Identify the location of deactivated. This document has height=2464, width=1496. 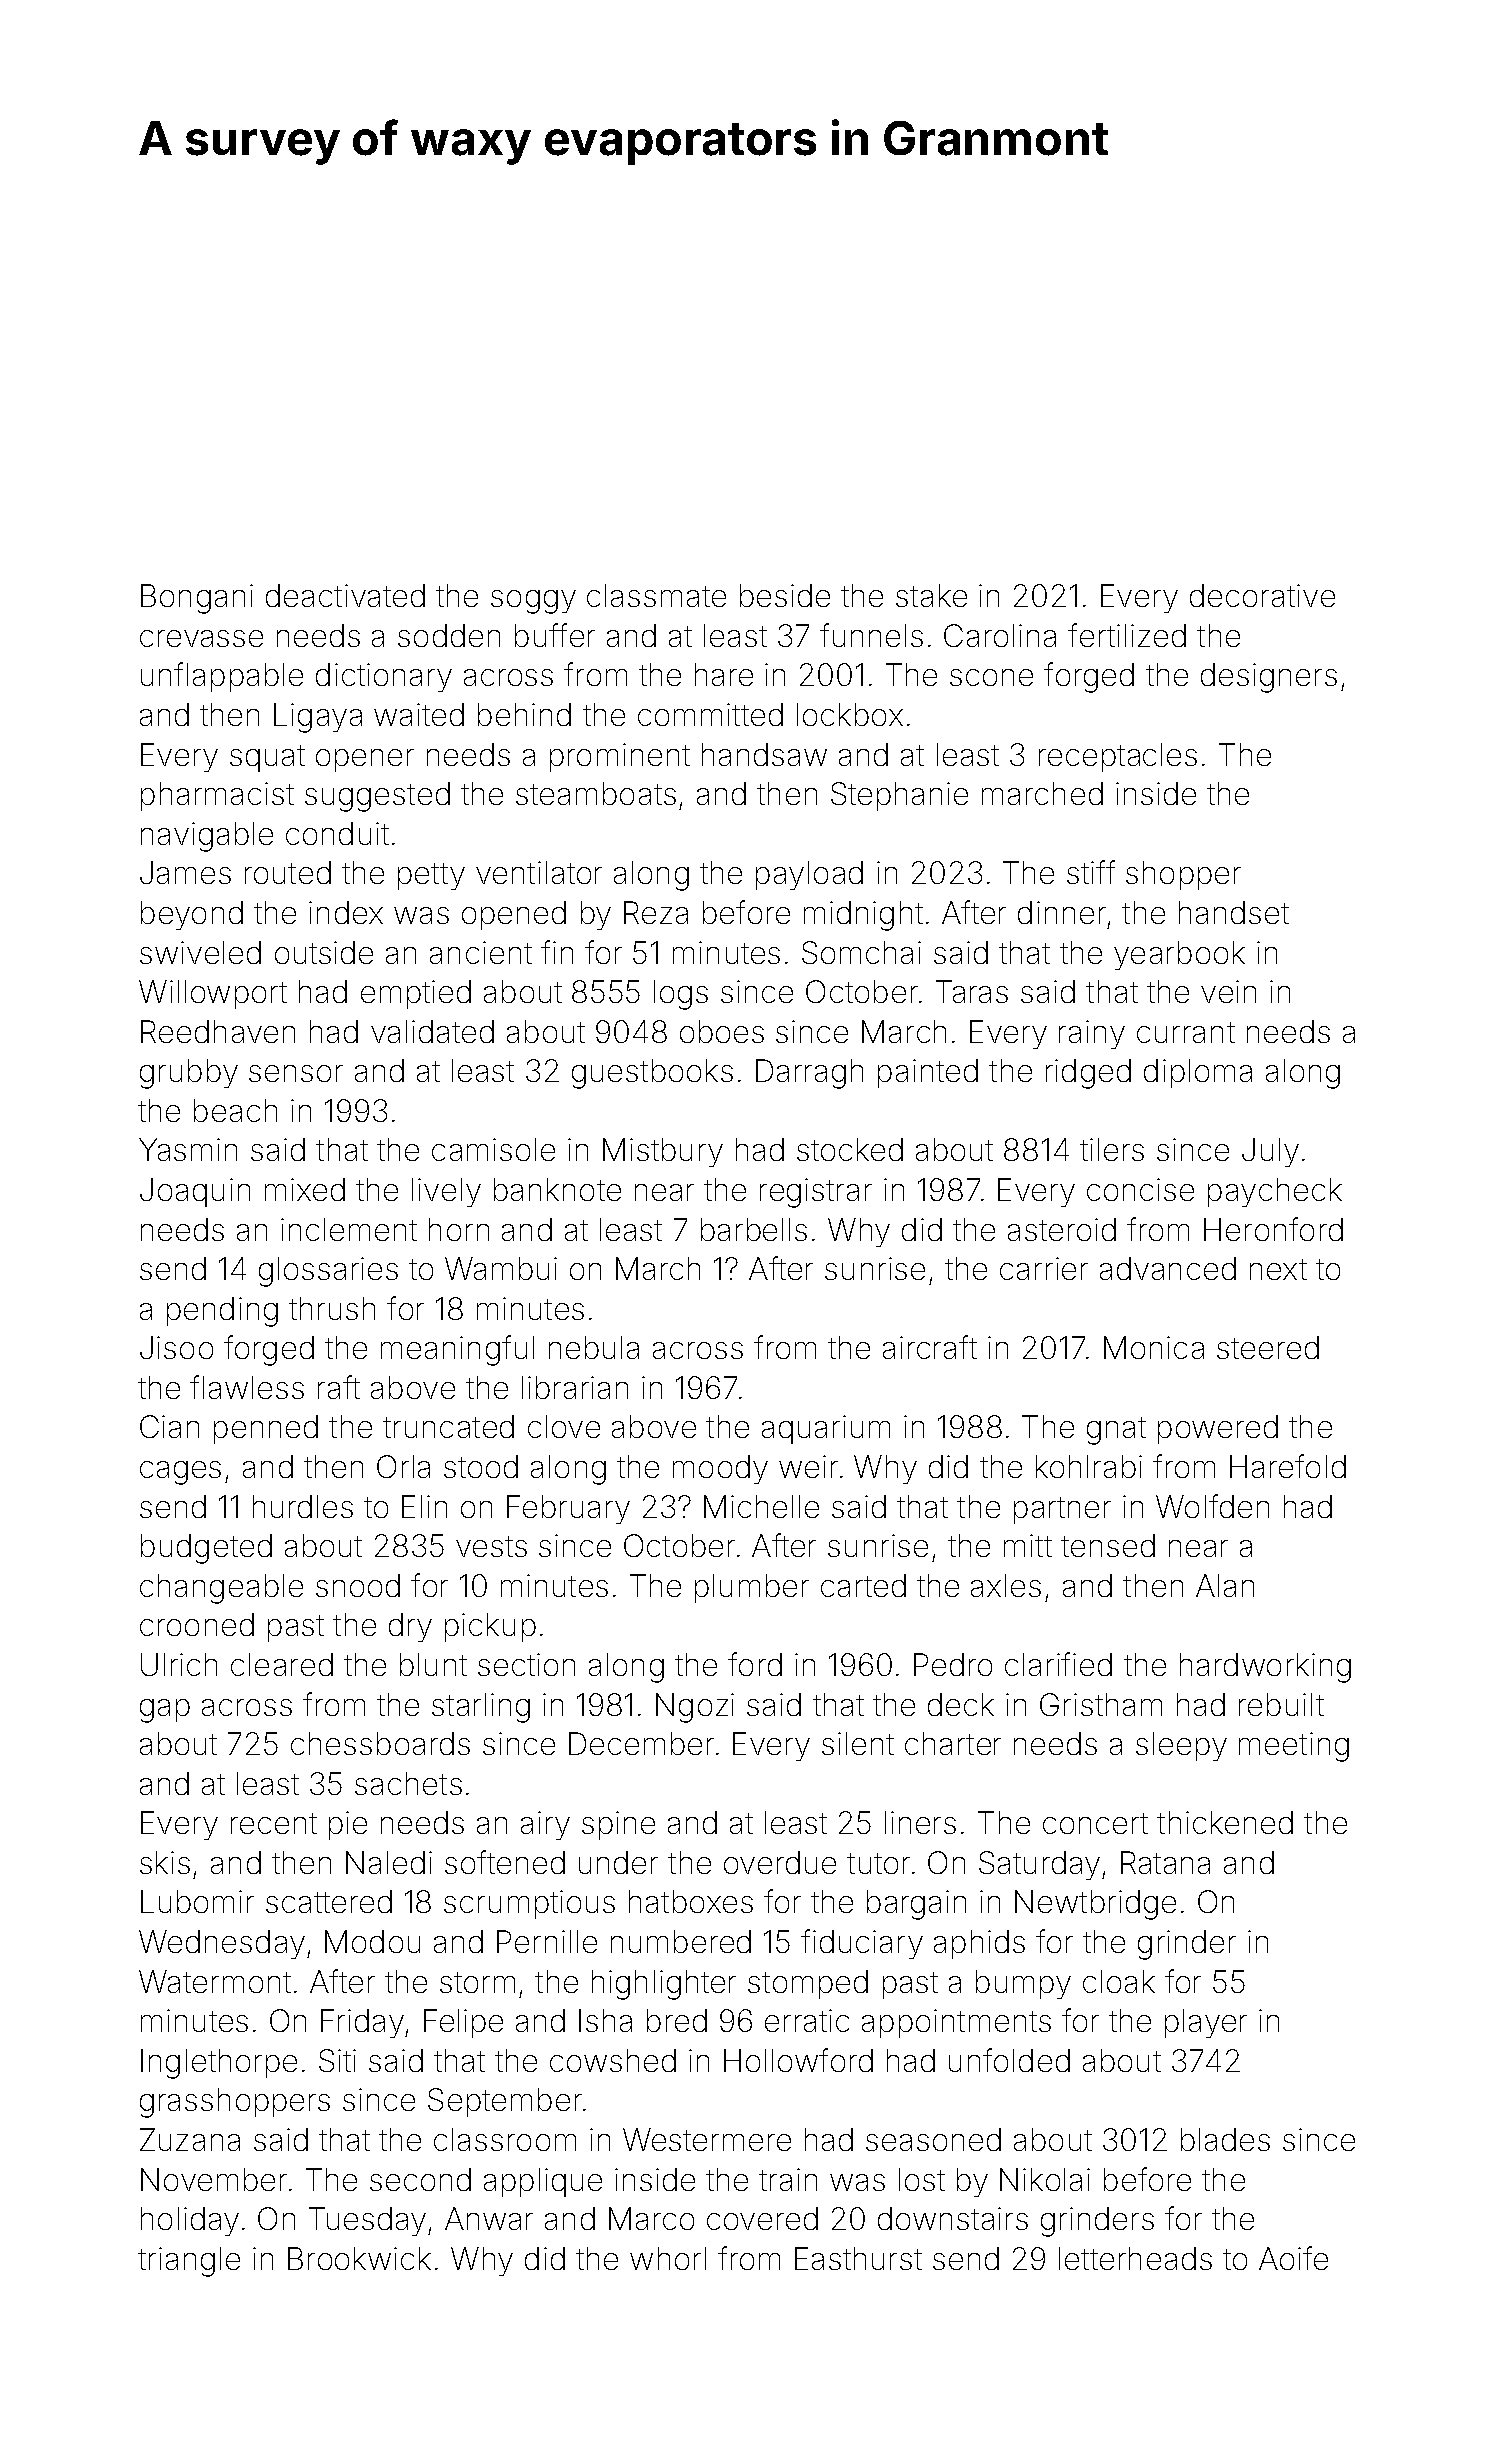
(345, 595).
